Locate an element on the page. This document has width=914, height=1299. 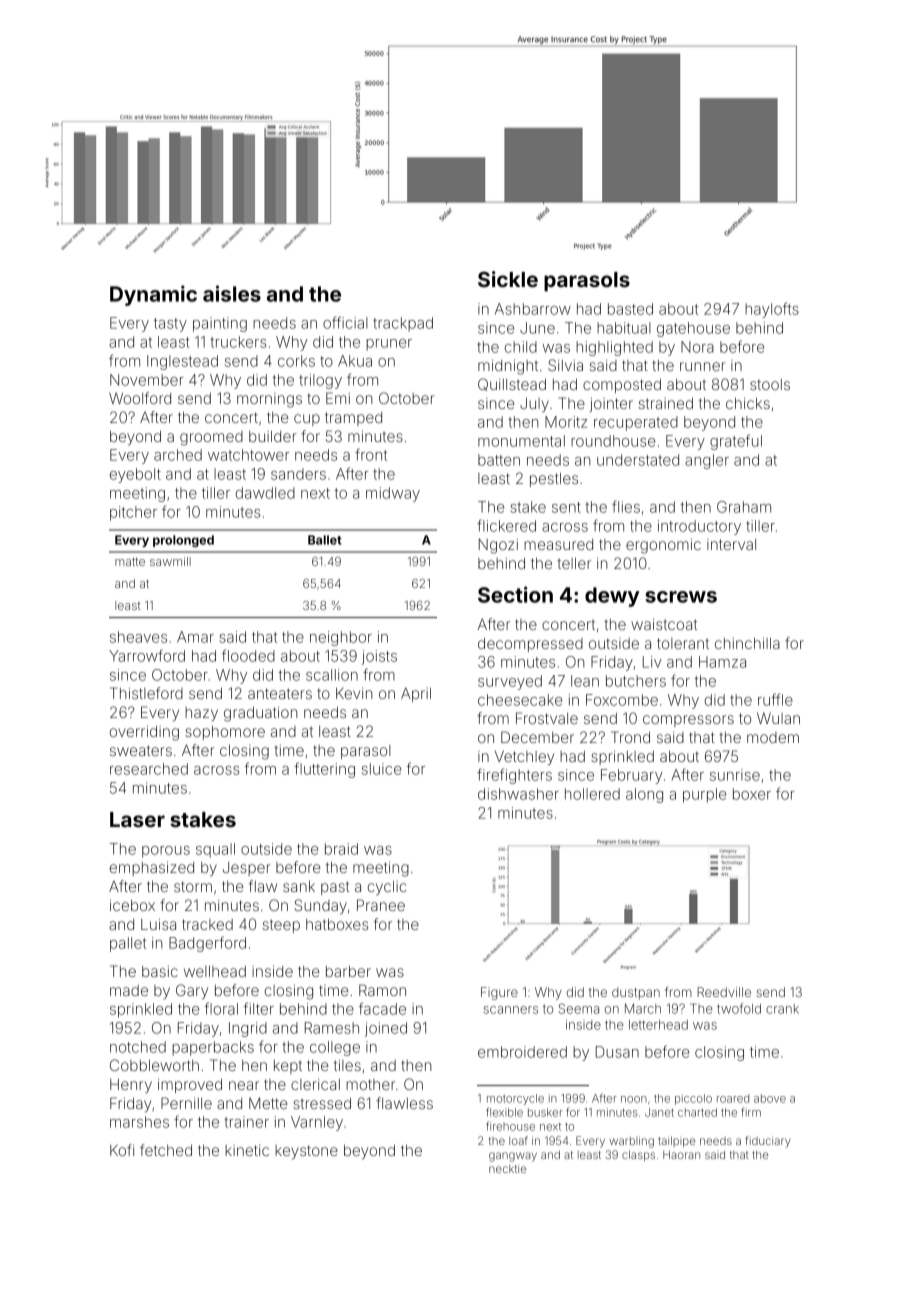
fetched is located at coordinates (166, 1150).
